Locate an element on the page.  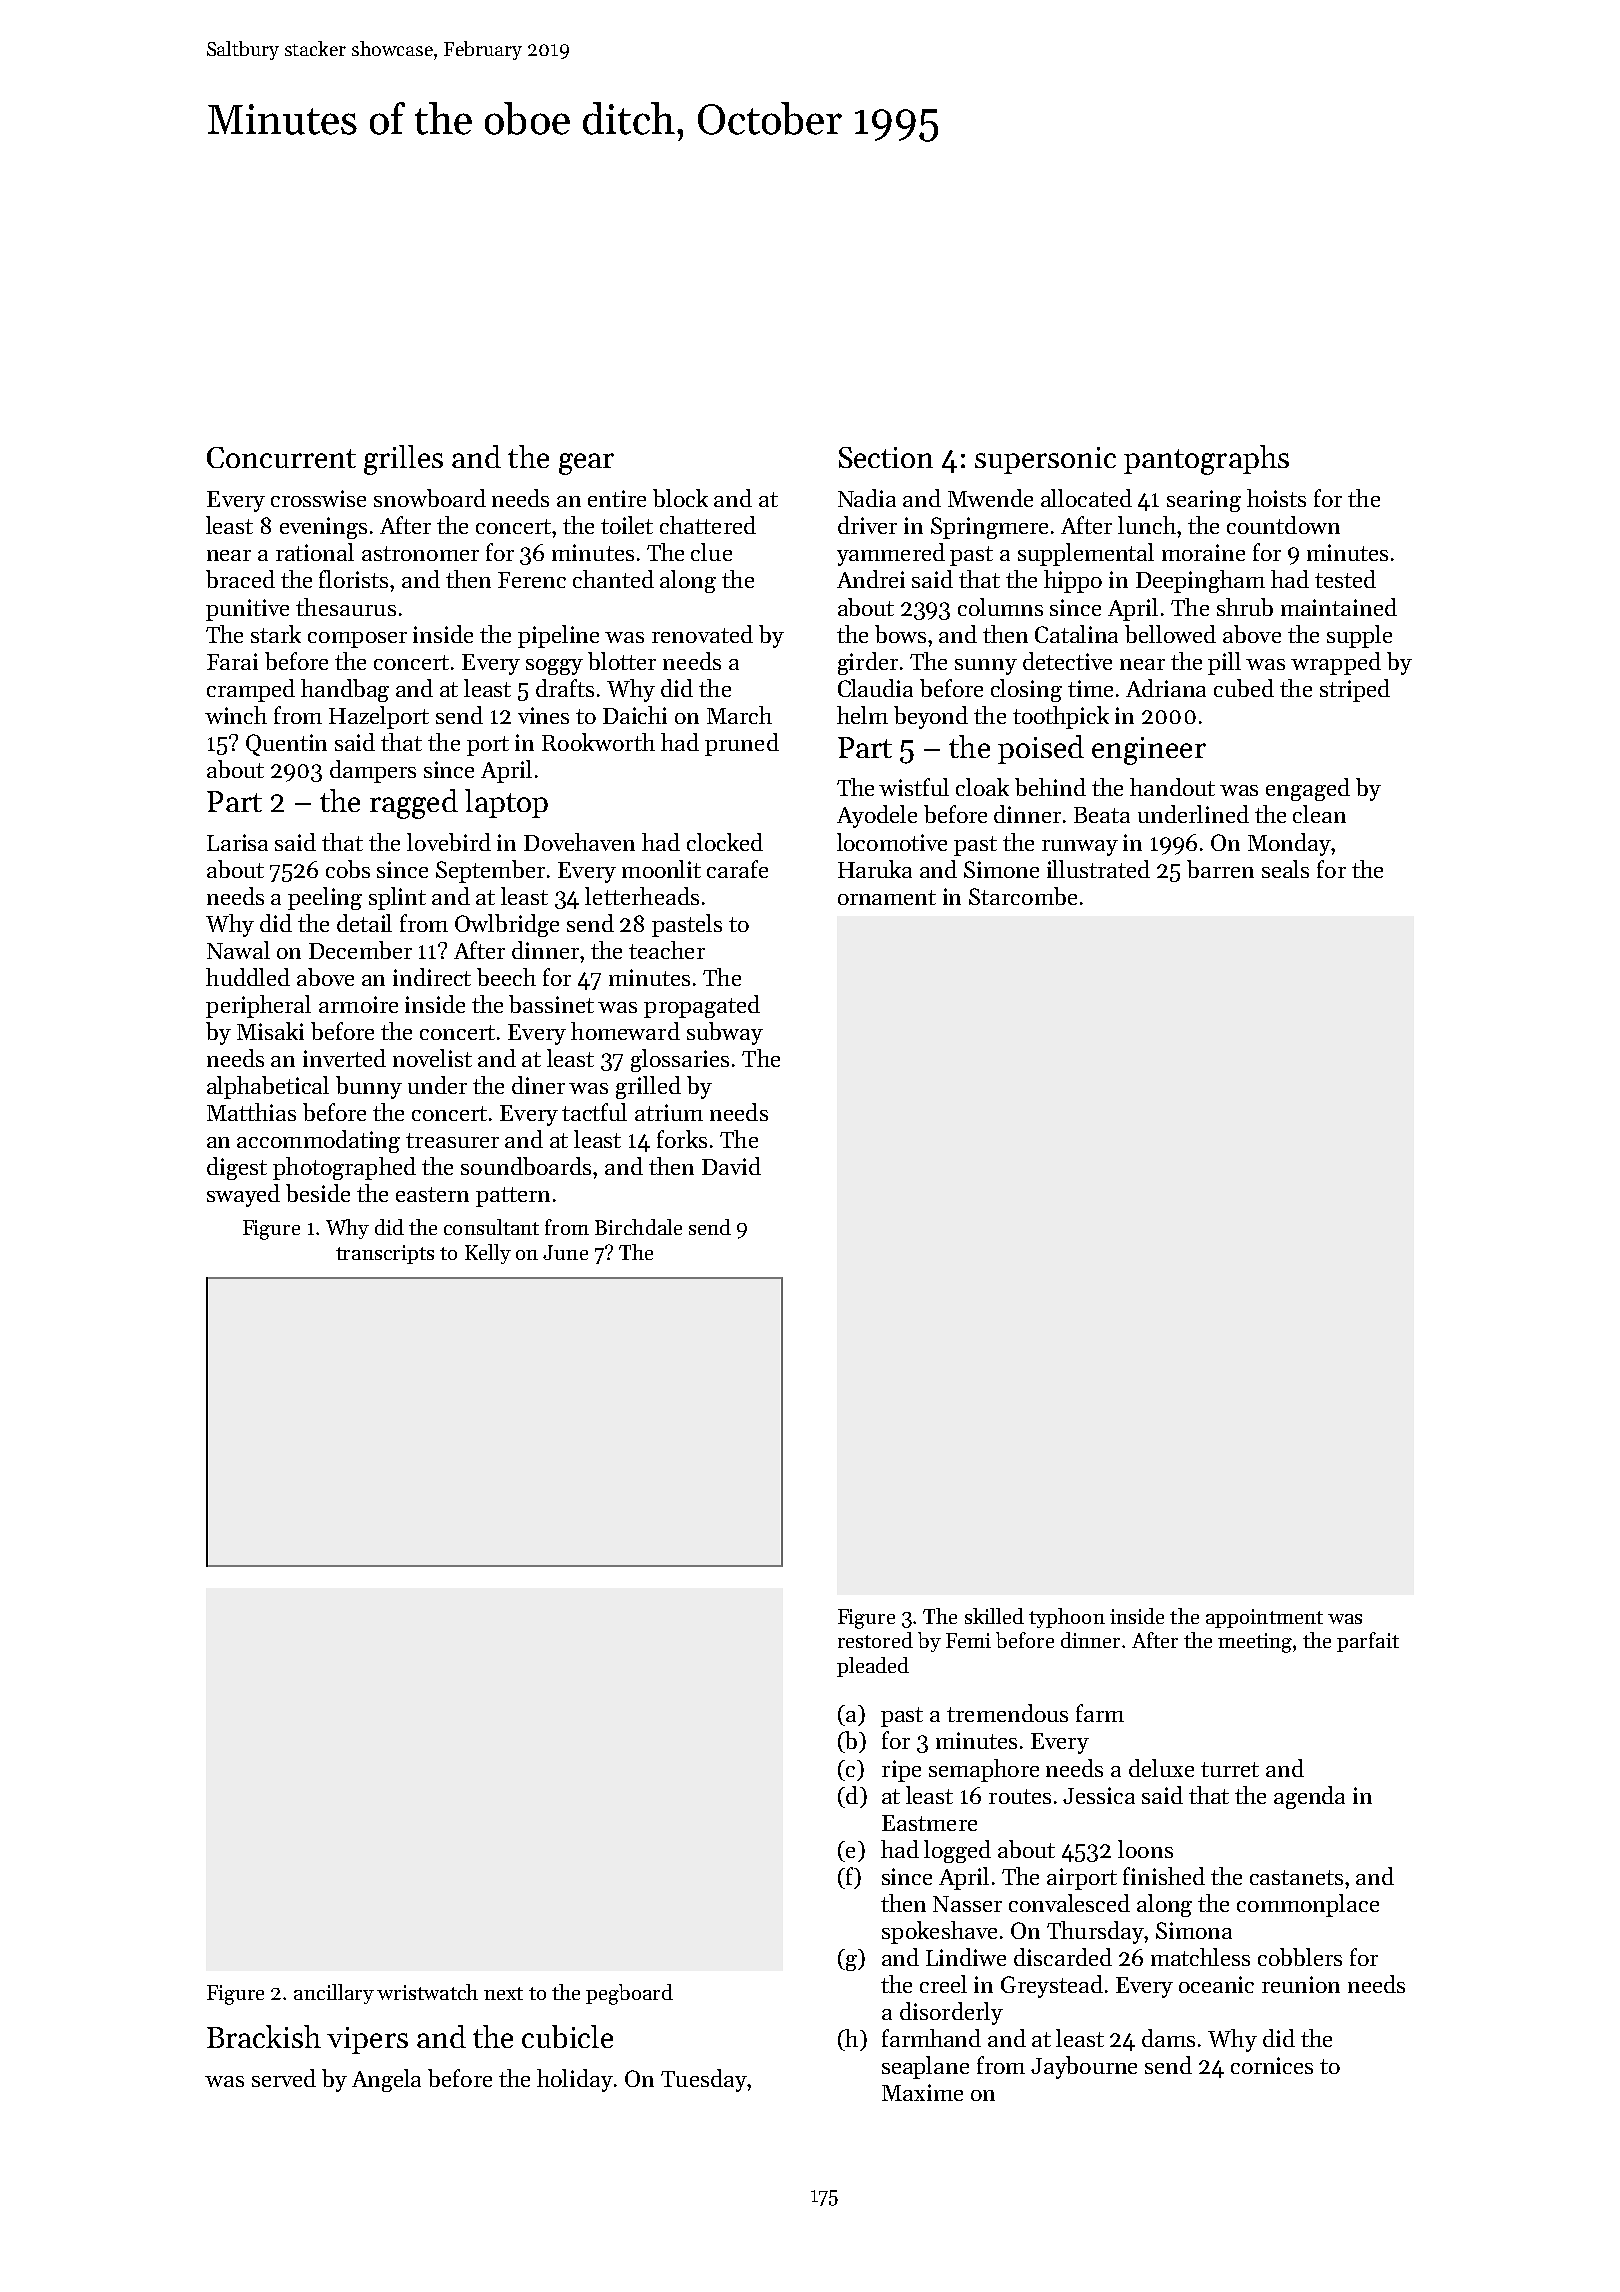
cobs is located at coordinates (348, 869).
